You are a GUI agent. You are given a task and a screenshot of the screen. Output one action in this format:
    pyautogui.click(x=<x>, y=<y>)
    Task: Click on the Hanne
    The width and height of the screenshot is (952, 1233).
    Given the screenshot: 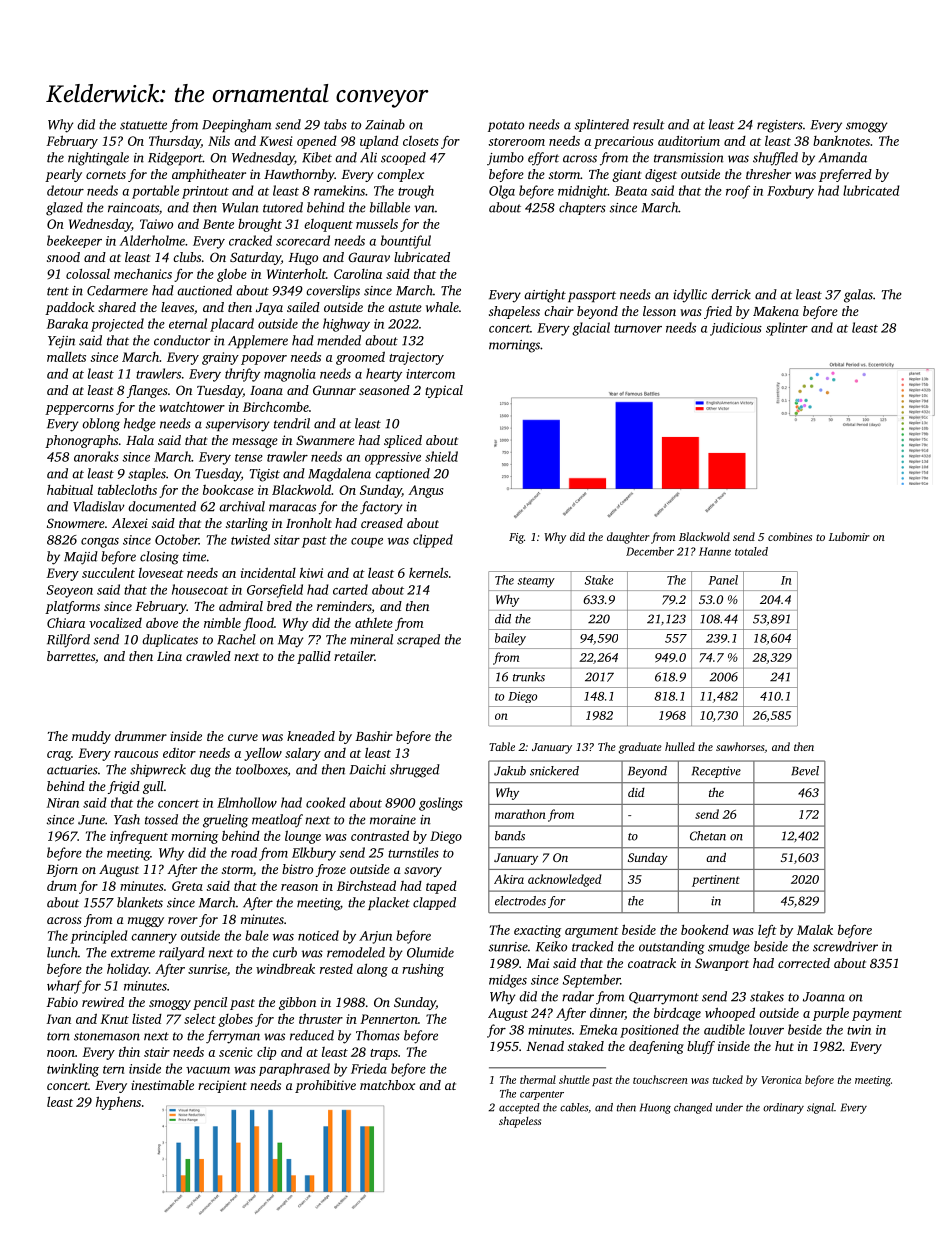 What is the action you would take?
    pyautogui.click(x=715, y=551)
